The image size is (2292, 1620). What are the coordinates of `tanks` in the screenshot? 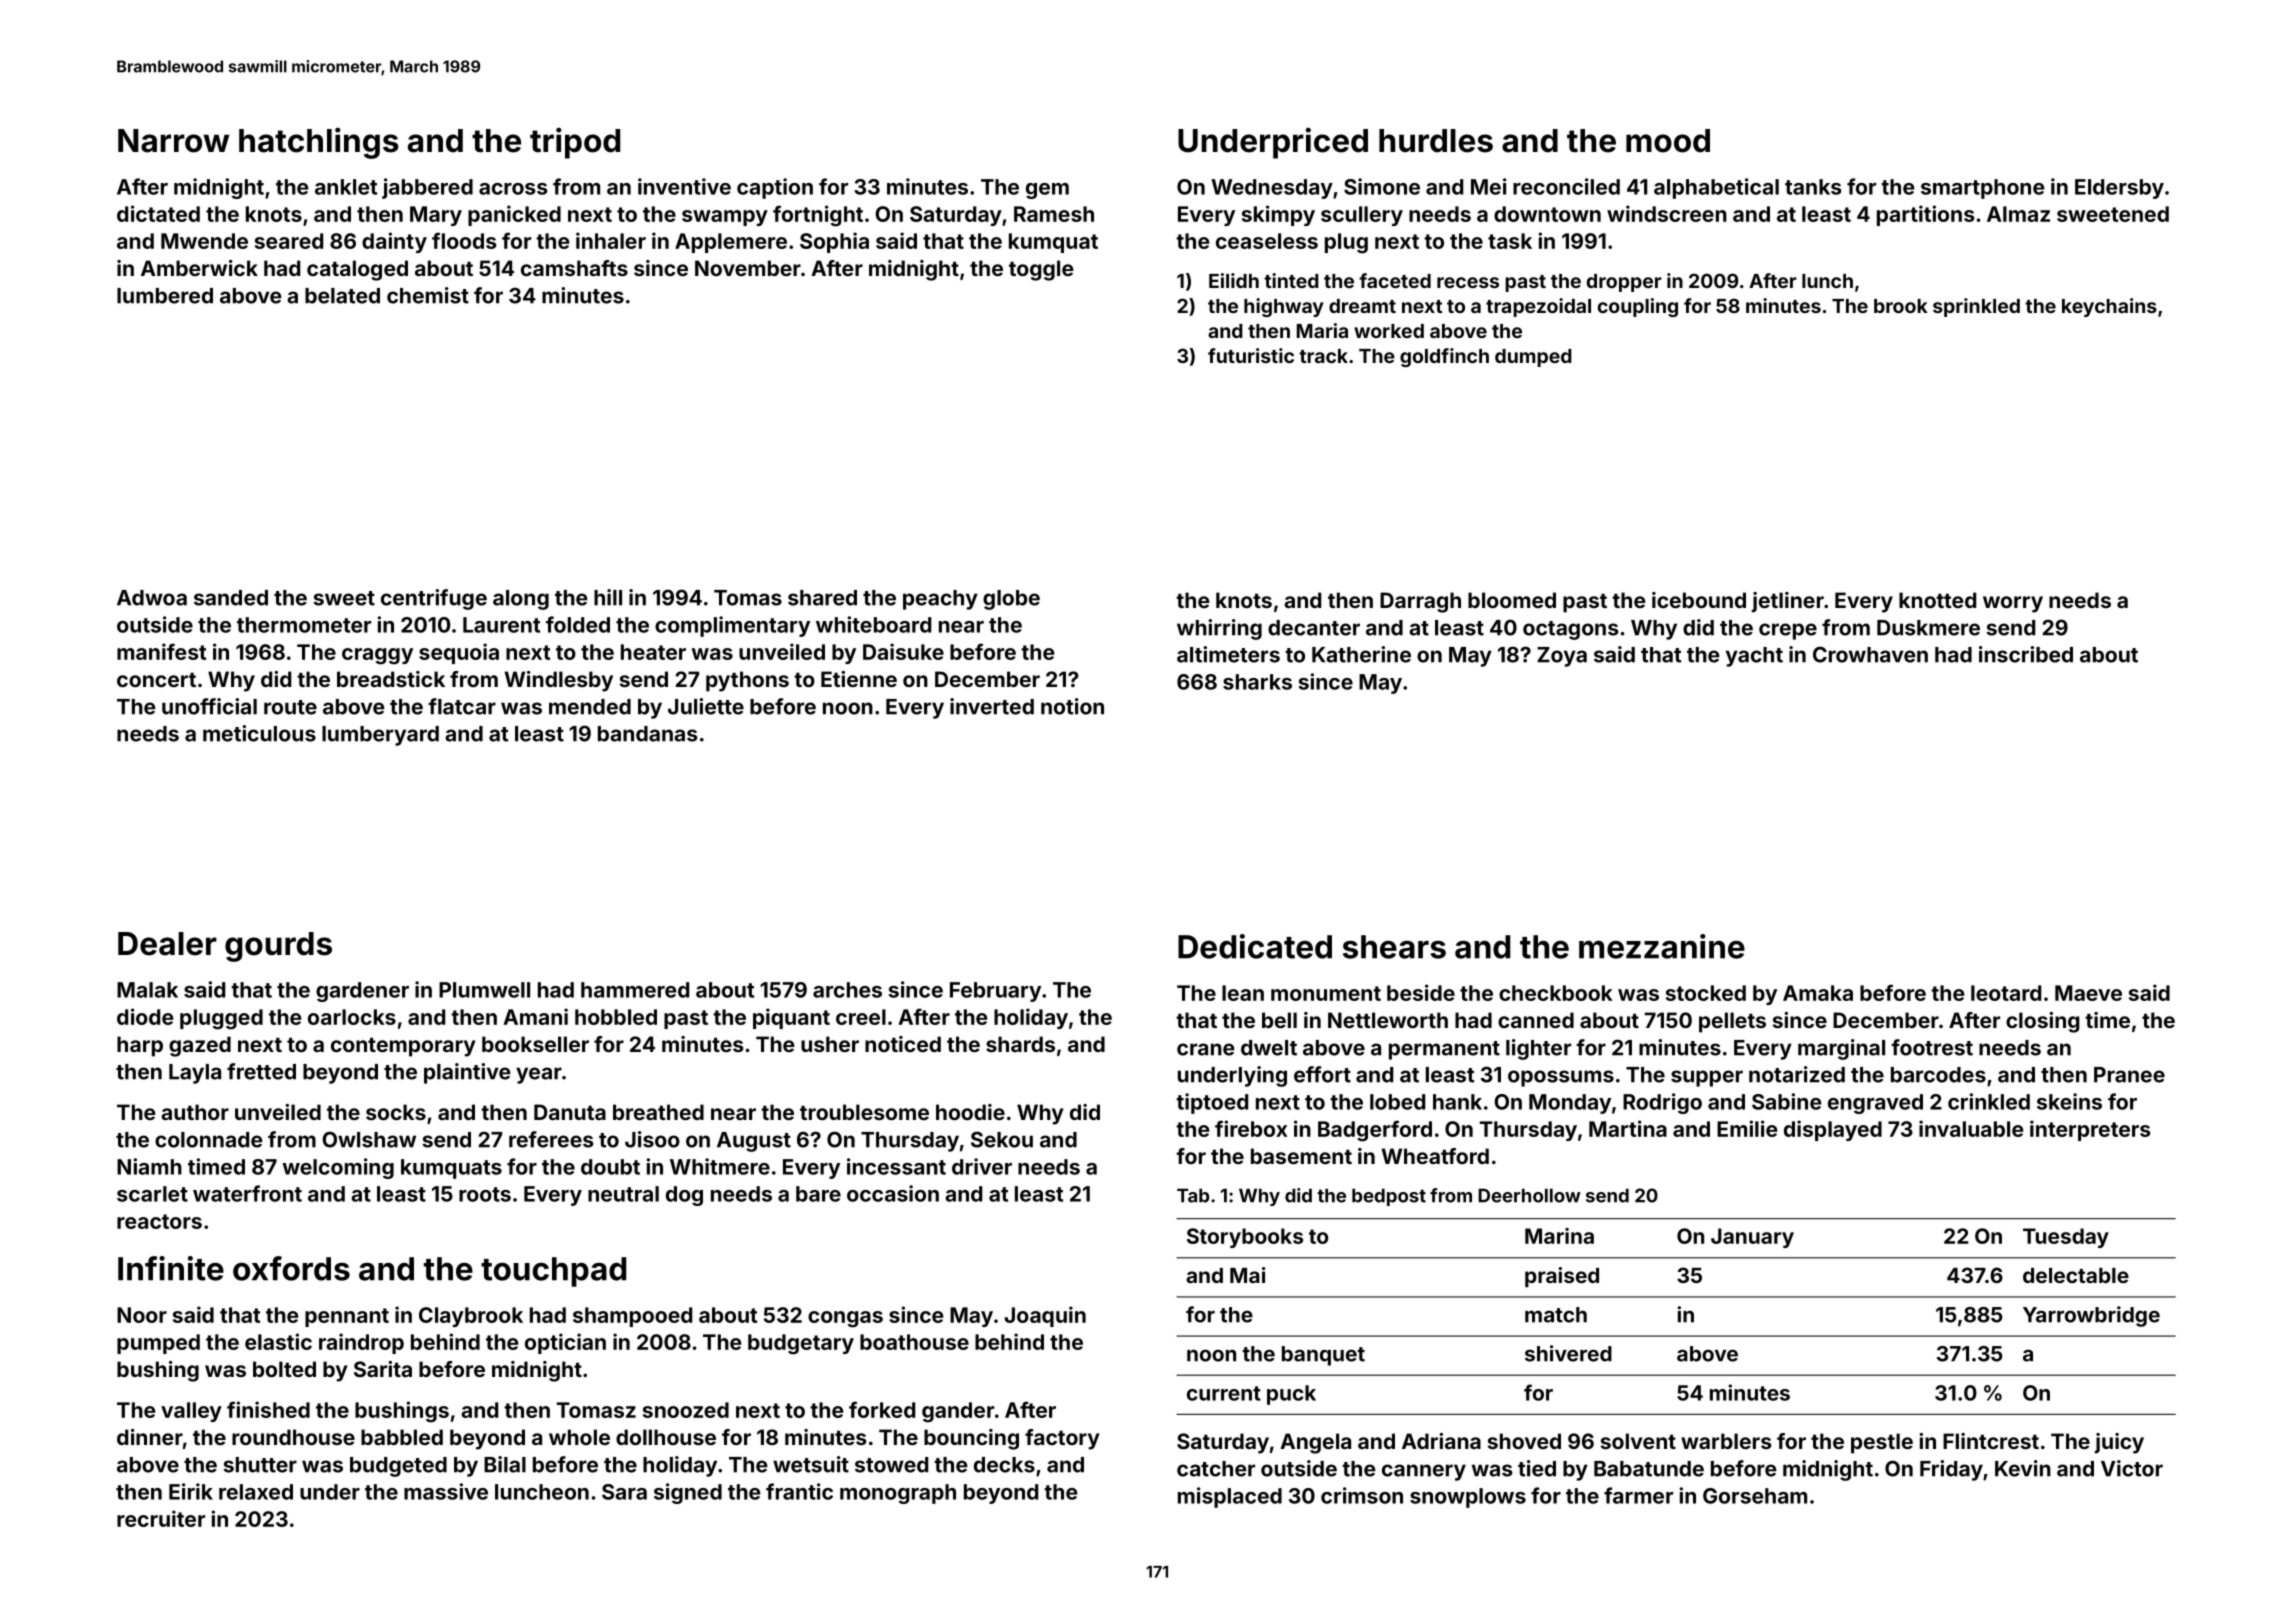 It's located at (1813, 187).
